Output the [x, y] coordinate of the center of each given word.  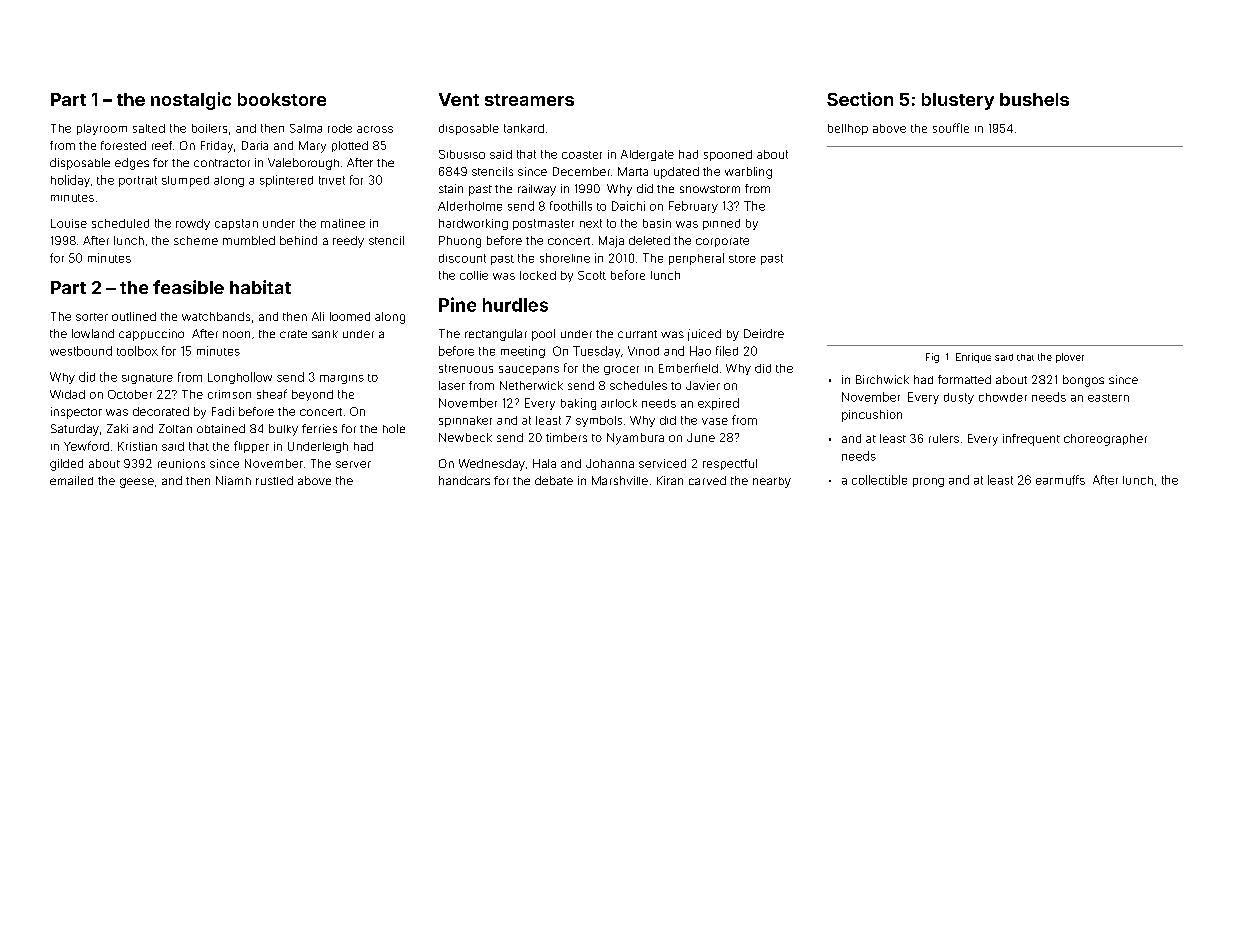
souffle [951, 128]
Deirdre [764, 333]
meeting [523, 352]
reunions [181, 463]
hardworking [473, 224]
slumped [185, 181]
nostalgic [191, 101]
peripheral [696, 259]
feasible [188, 287]
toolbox [137, 351]
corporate [722, 242]
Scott [592, 275]
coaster [582, 155]
